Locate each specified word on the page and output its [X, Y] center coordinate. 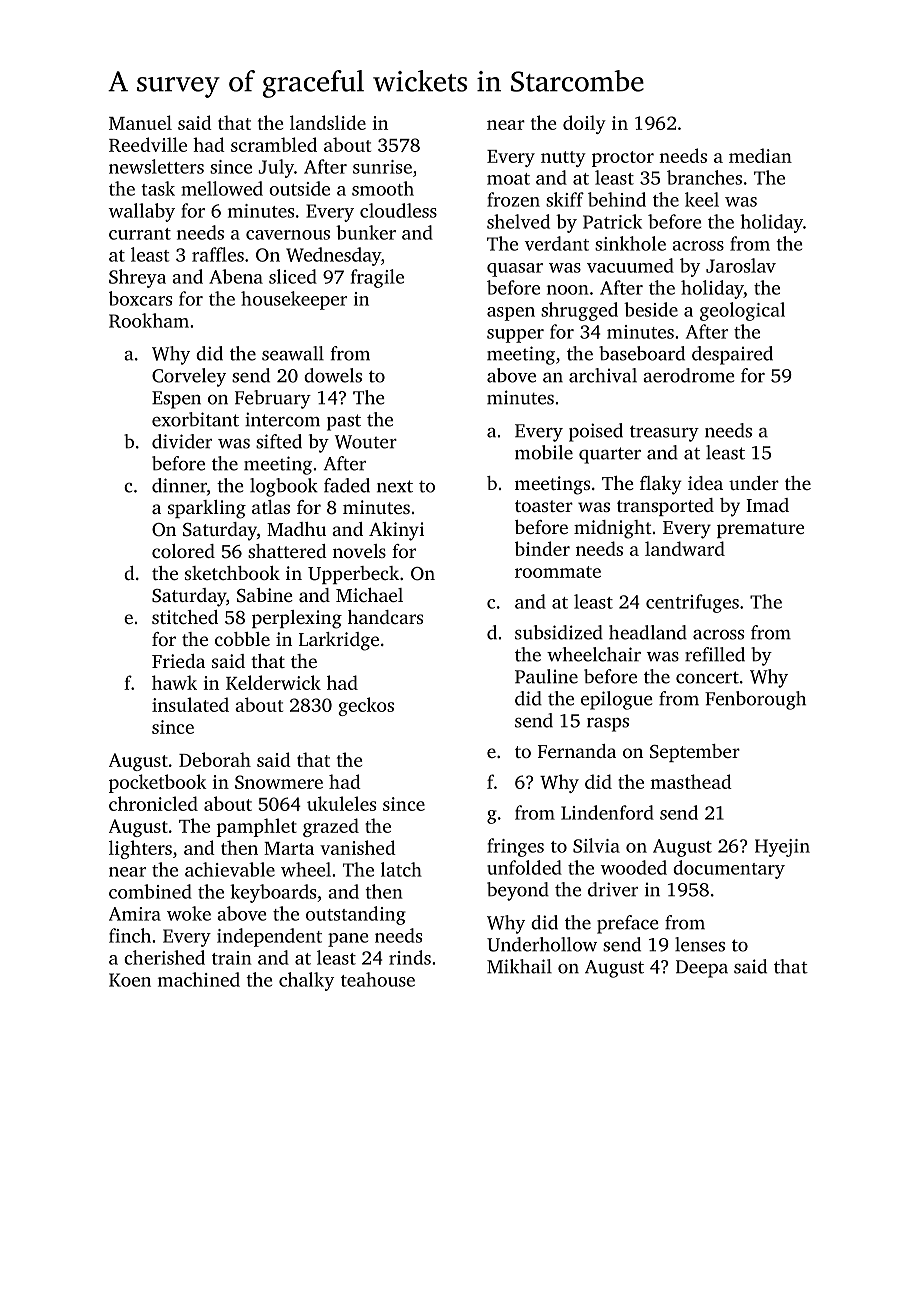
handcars [385, 617]
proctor [623, 159]
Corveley [189, 377]
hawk [174, 682]
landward [685, 548]
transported [665, 507]
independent [269, 937]
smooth [383, 188]
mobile [544, 452]
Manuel [140, 122]
